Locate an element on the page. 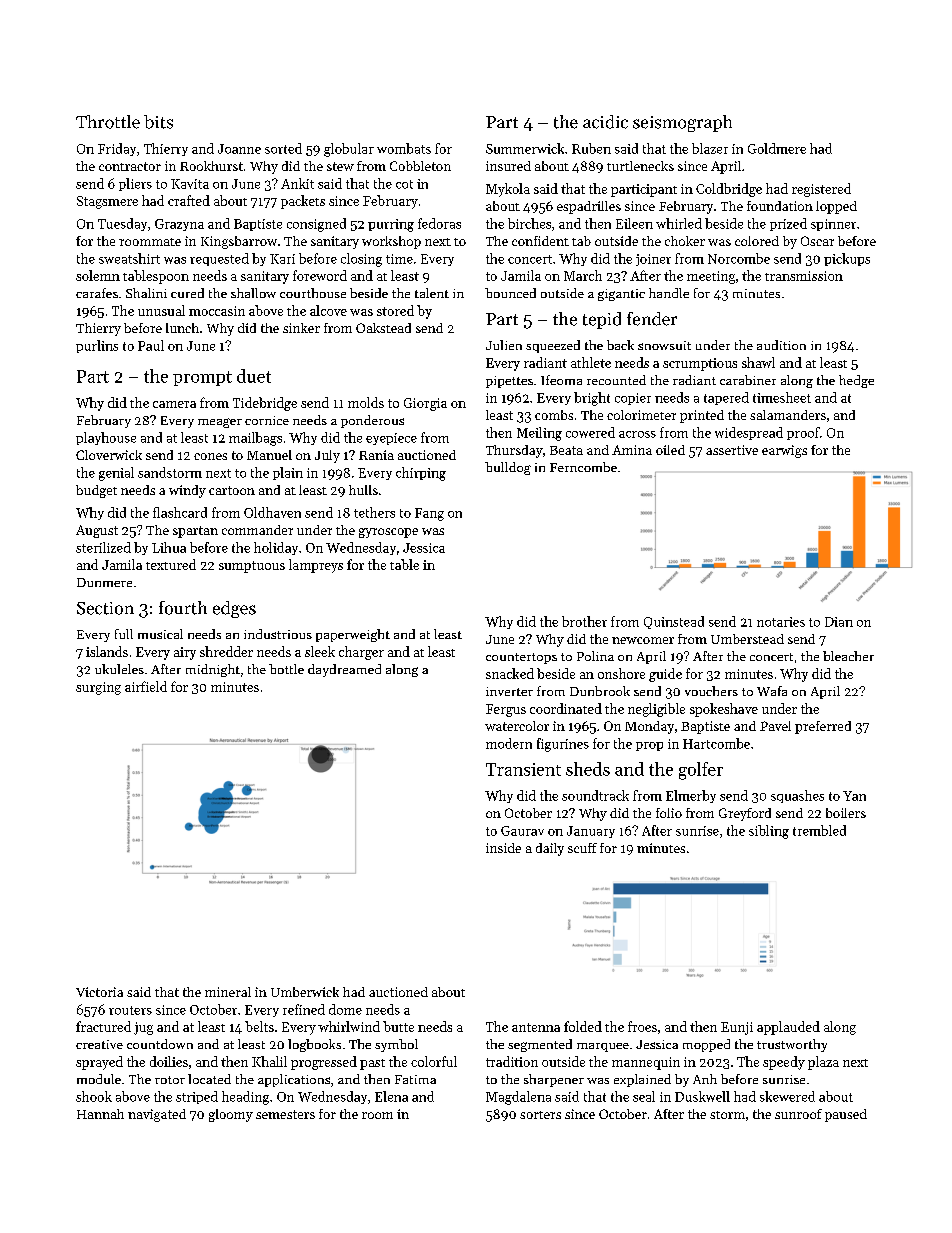  holiday is located at coordinates (276, 548).
